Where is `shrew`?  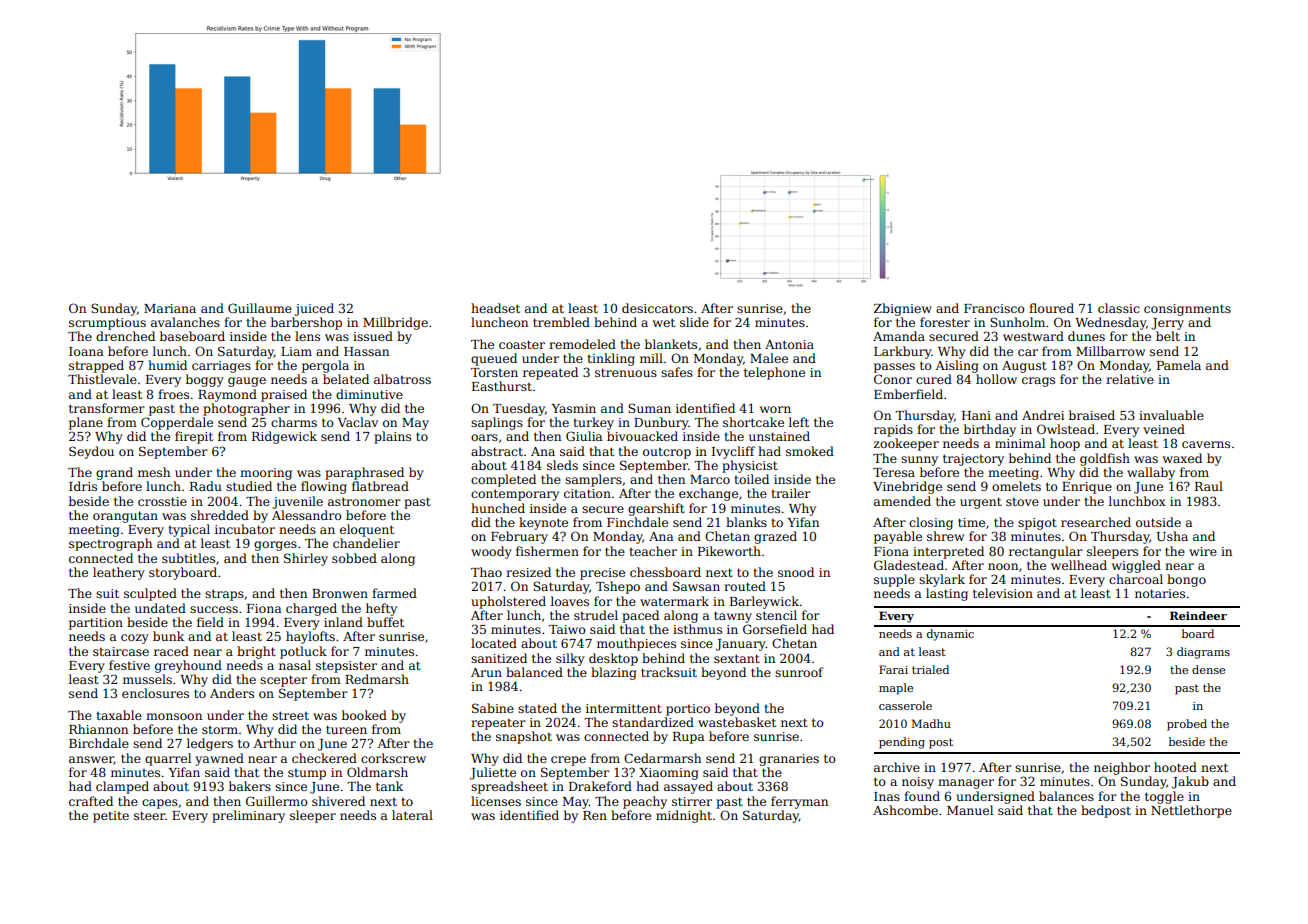 shrew is located at coordinates (945, 536).
